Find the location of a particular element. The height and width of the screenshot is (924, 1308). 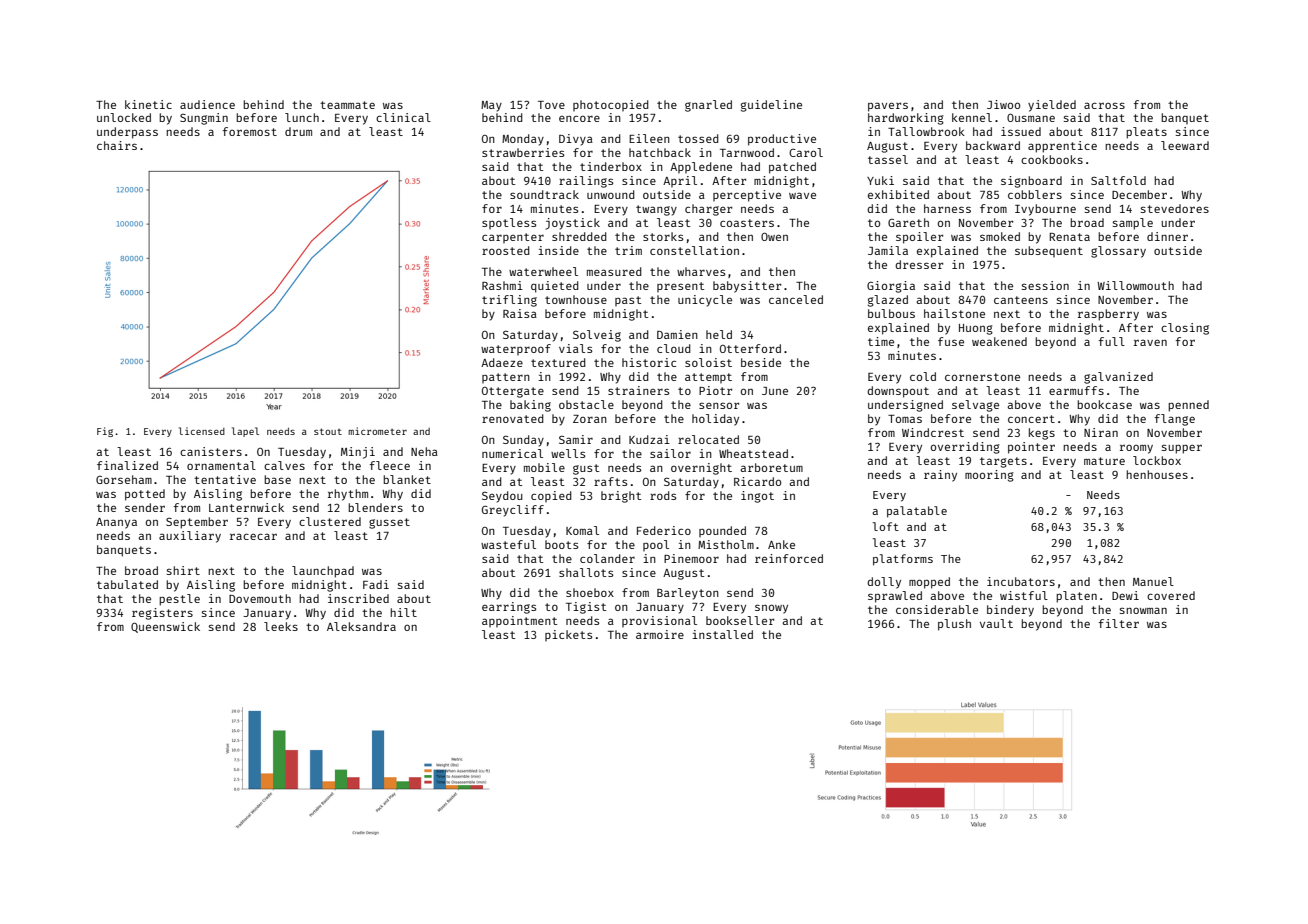

pestle is located at coordinates (179, 600).
